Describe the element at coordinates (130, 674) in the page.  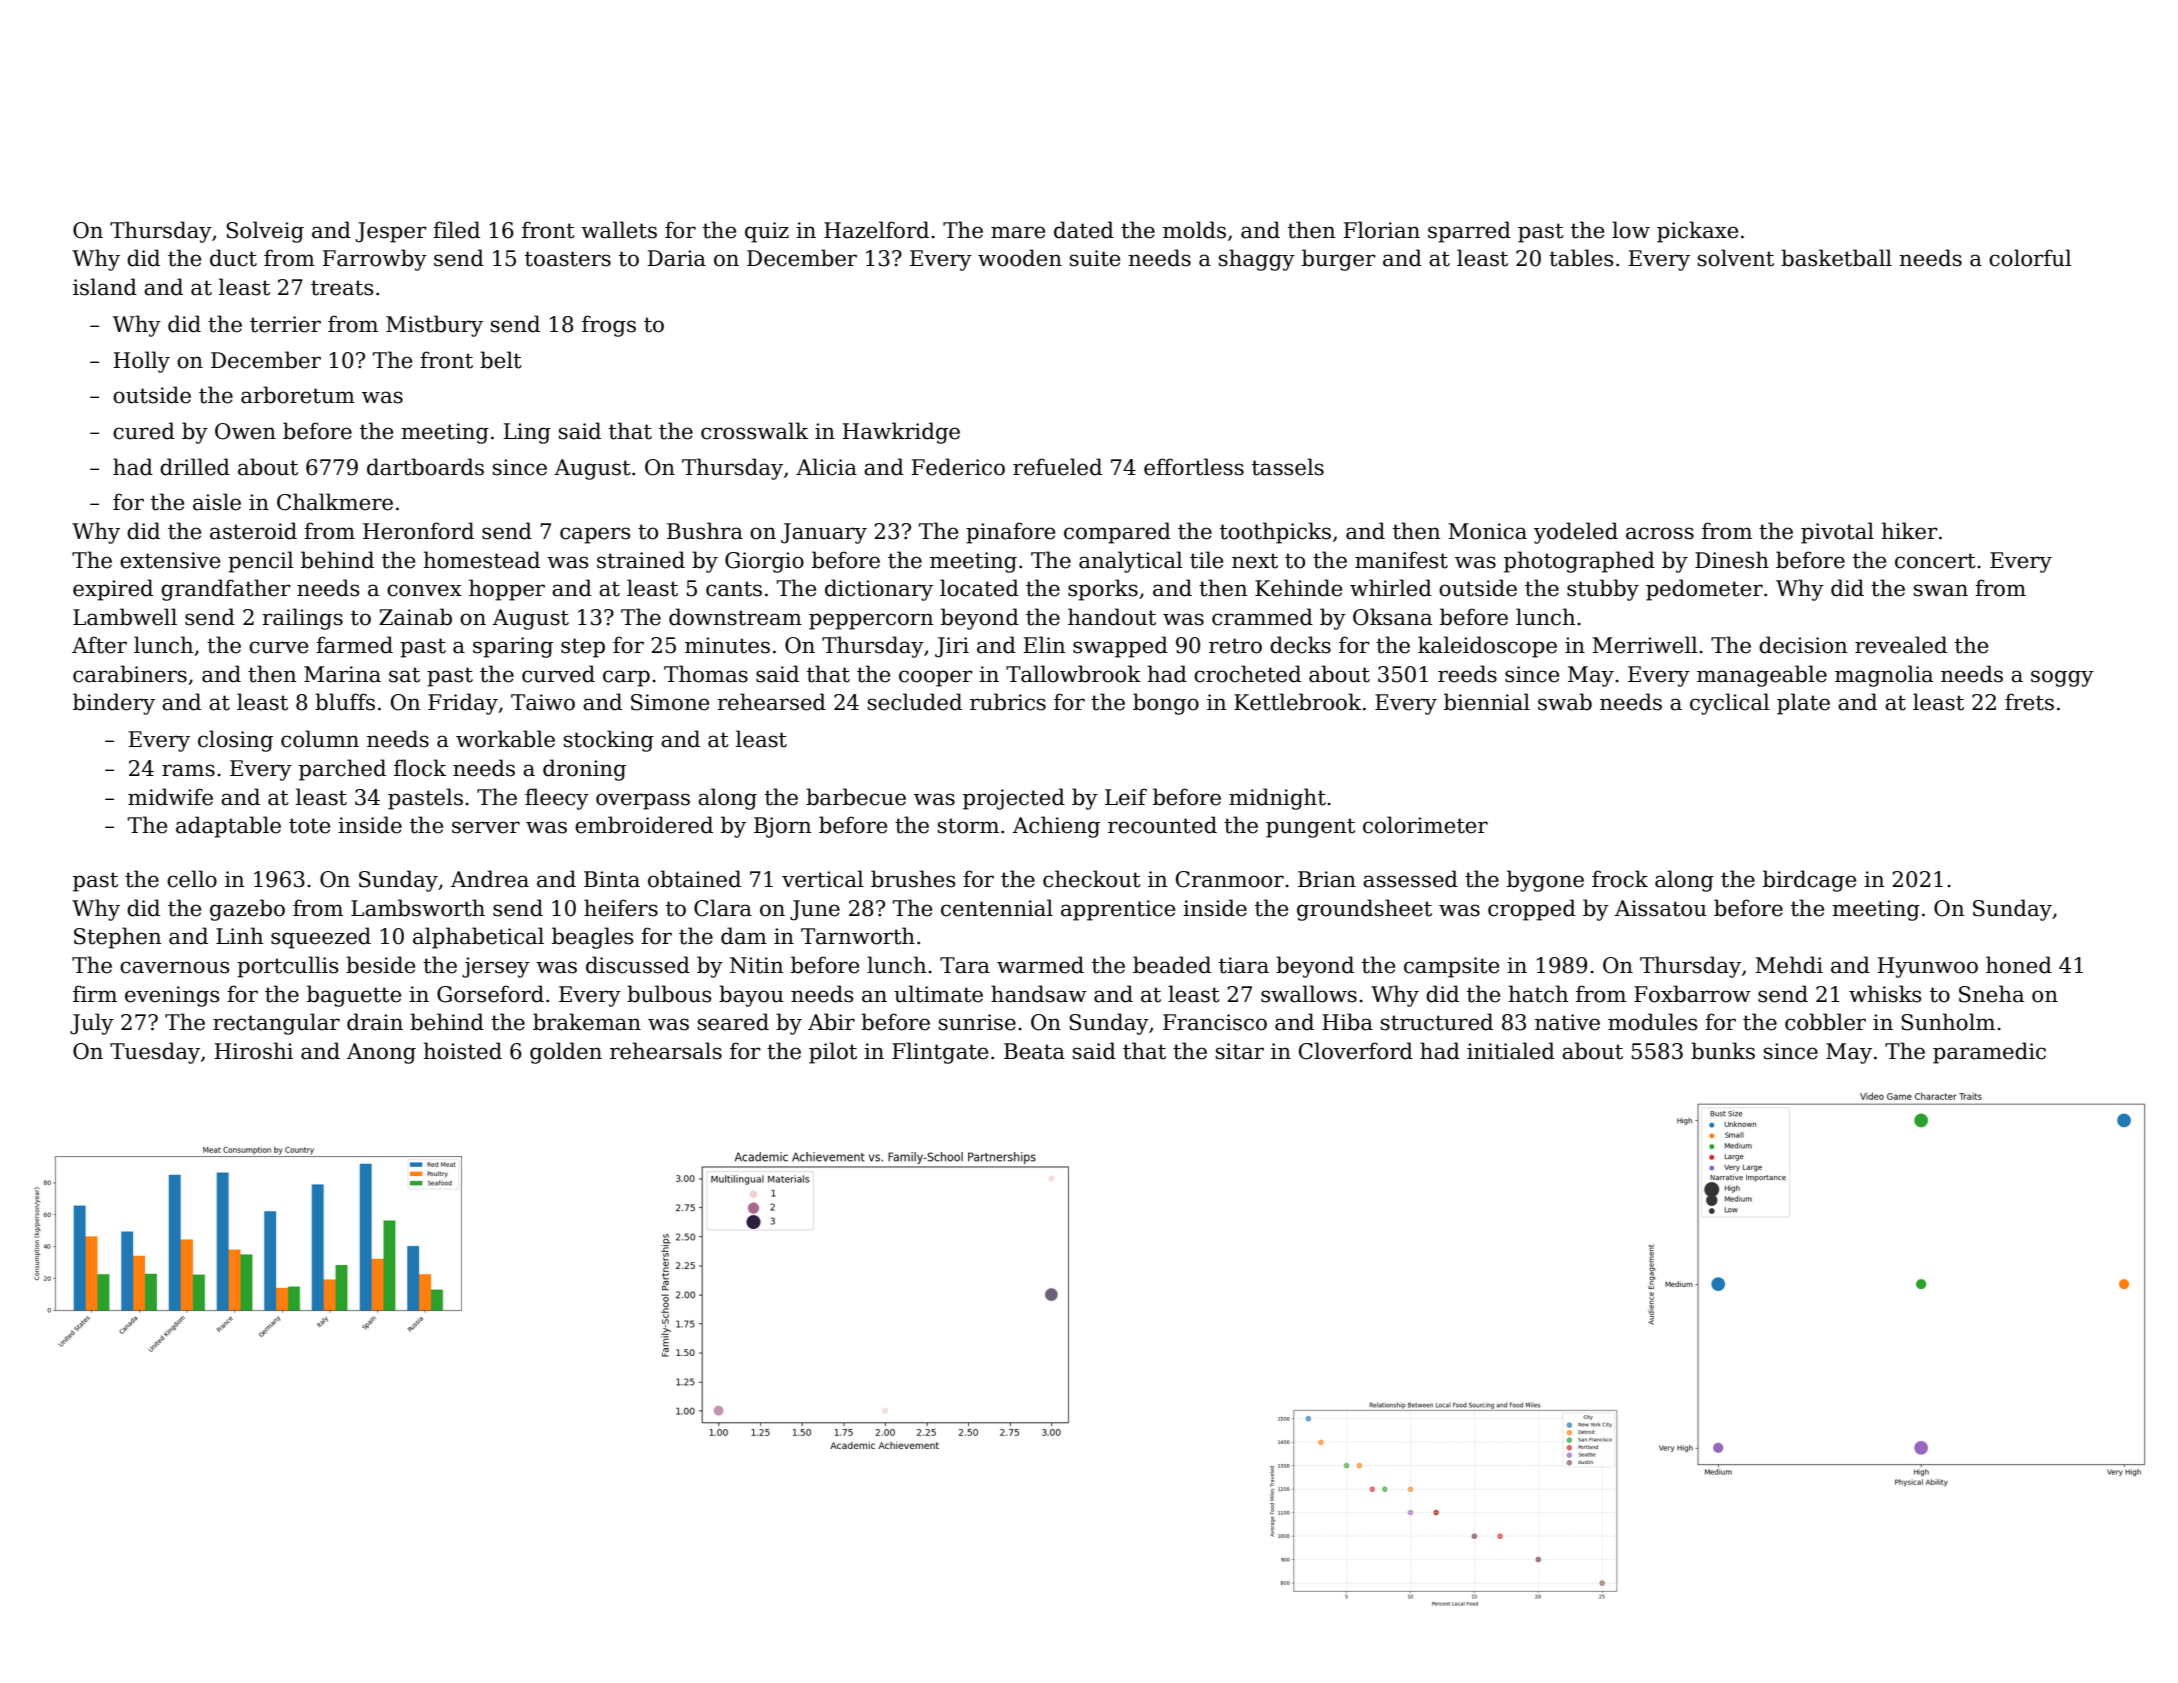
I see `carabiners` at that location.
